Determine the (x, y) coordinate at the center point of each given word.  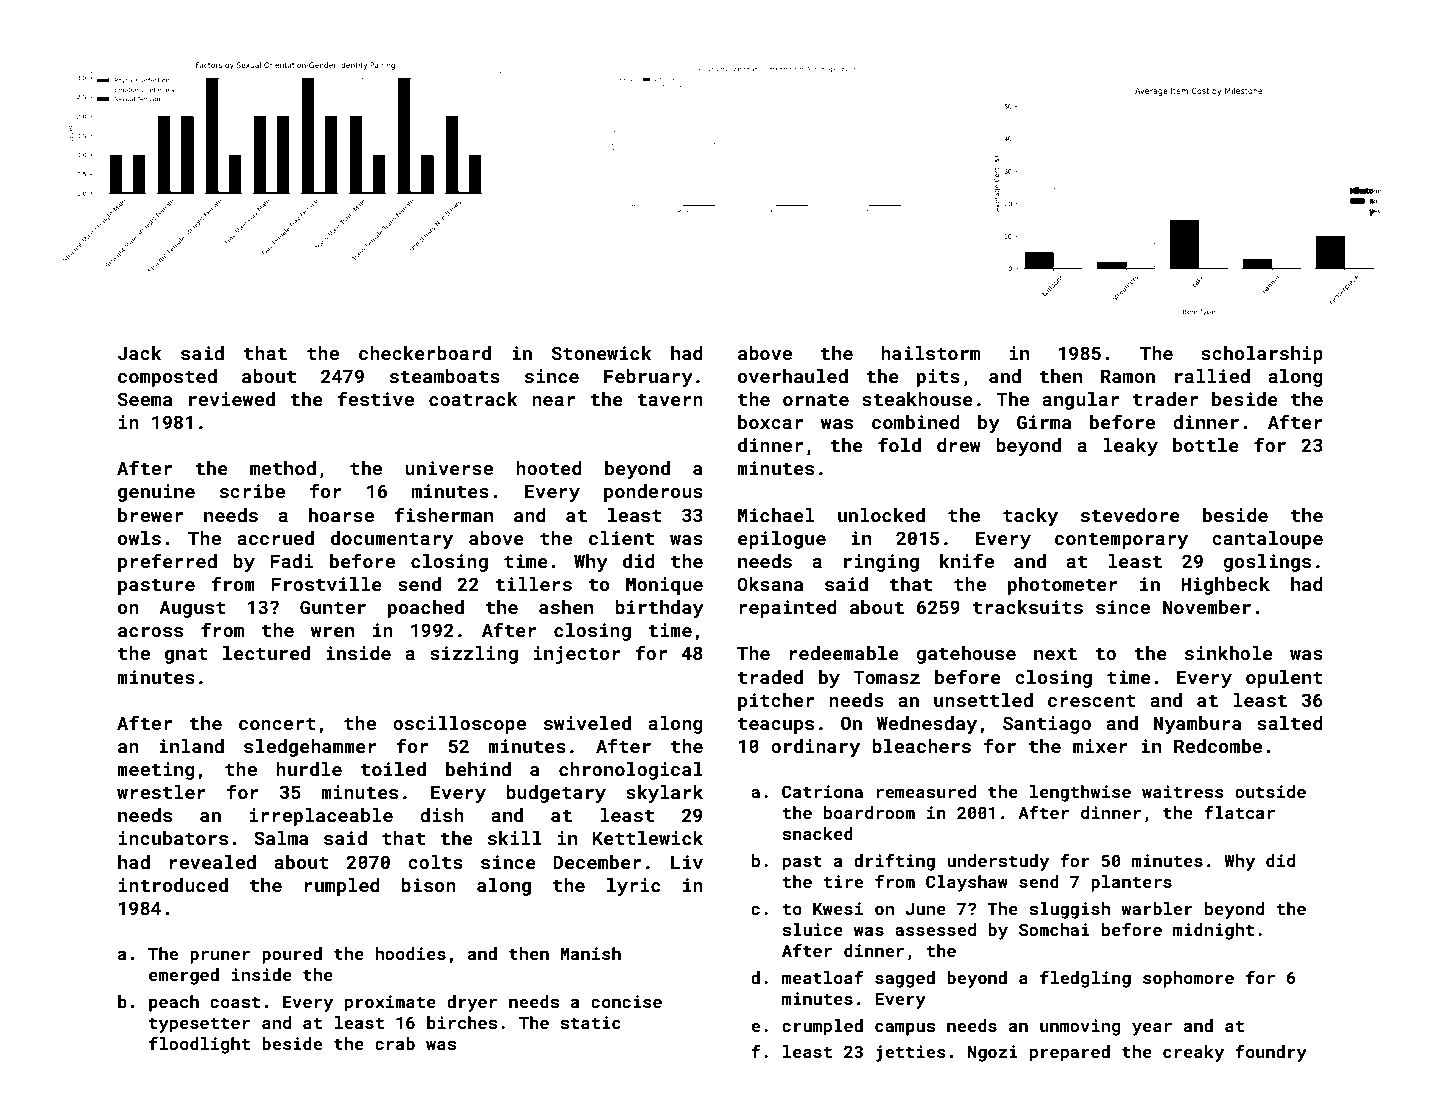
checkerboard (425, 353)
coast (235, 1002)
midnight (1213, 931)
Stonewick (602, 353)
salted (1289, 723)
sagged (905, 979)
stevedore (1130, 515)
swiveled (587, 723)
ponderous (653, 493)
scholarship (1262, 355)
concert (277, 723)
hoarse (341, 515)
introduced (173, 885)
